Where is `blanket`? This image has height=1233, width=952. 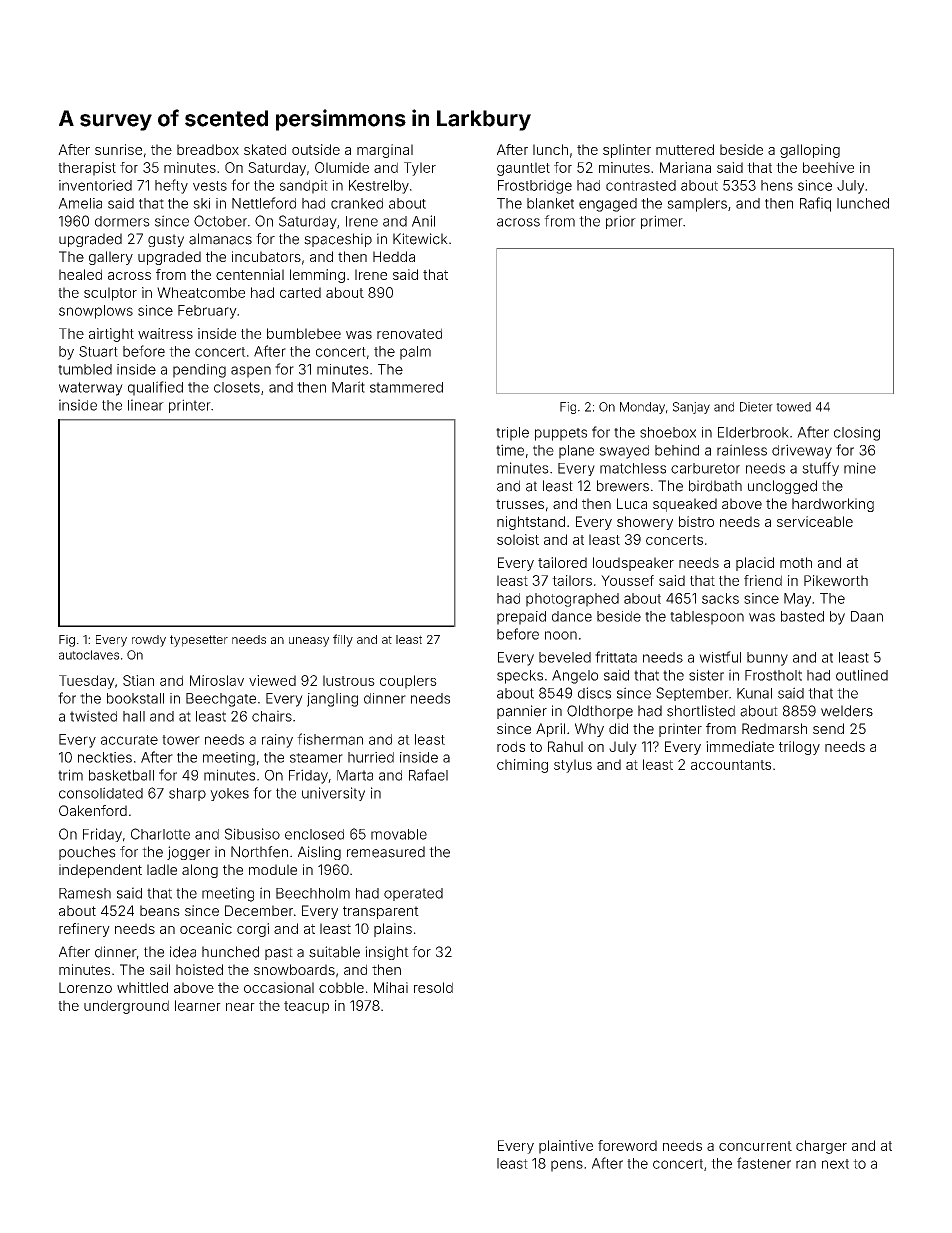
blanket is located at coordinates (550, 203).
